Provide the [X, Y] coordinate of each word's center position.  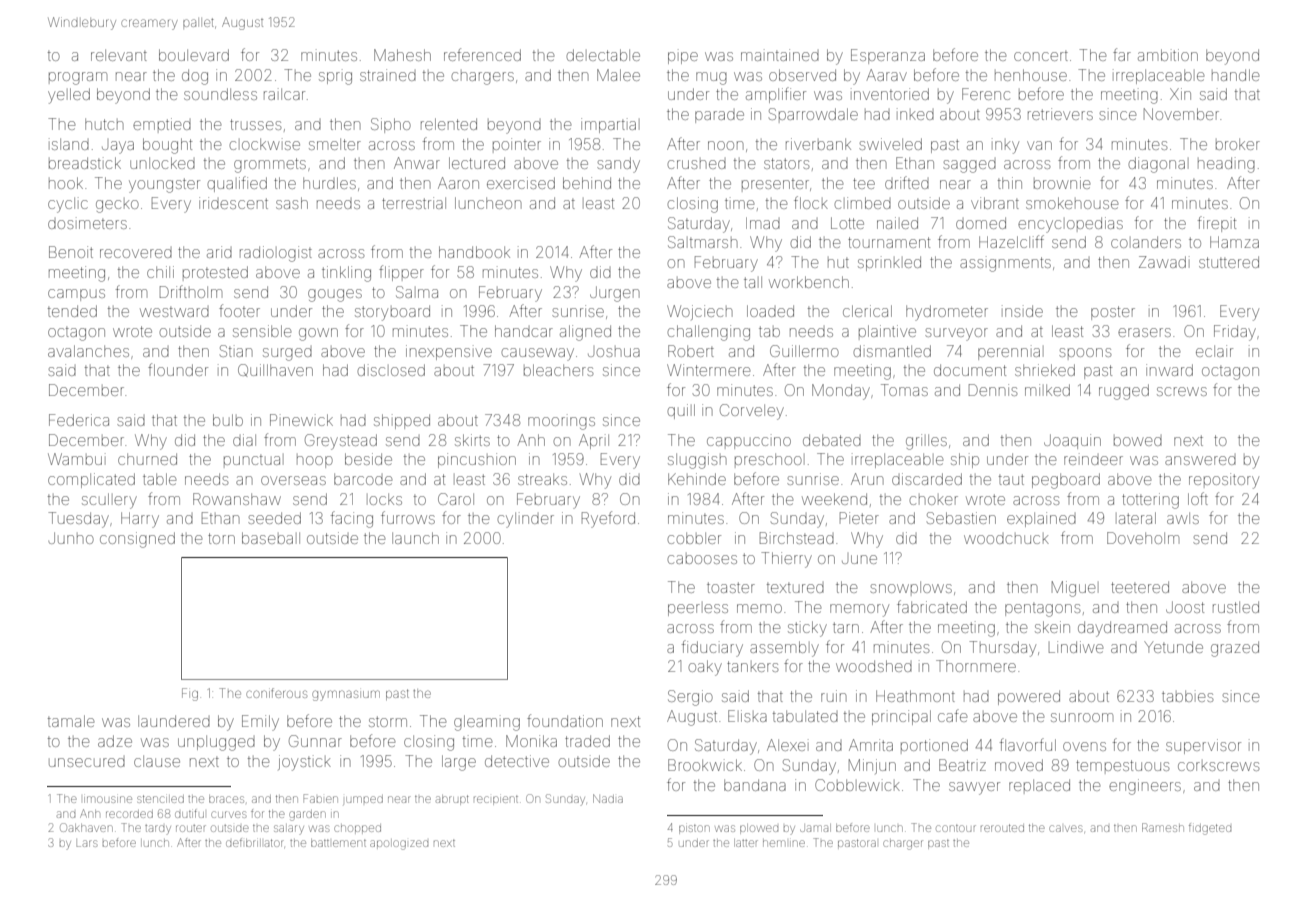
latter [746, 843]
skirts [472, 440]
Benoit [71, 252]
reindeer [1093, 459]
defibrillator [255, 842]
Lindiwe [1076, 647]
